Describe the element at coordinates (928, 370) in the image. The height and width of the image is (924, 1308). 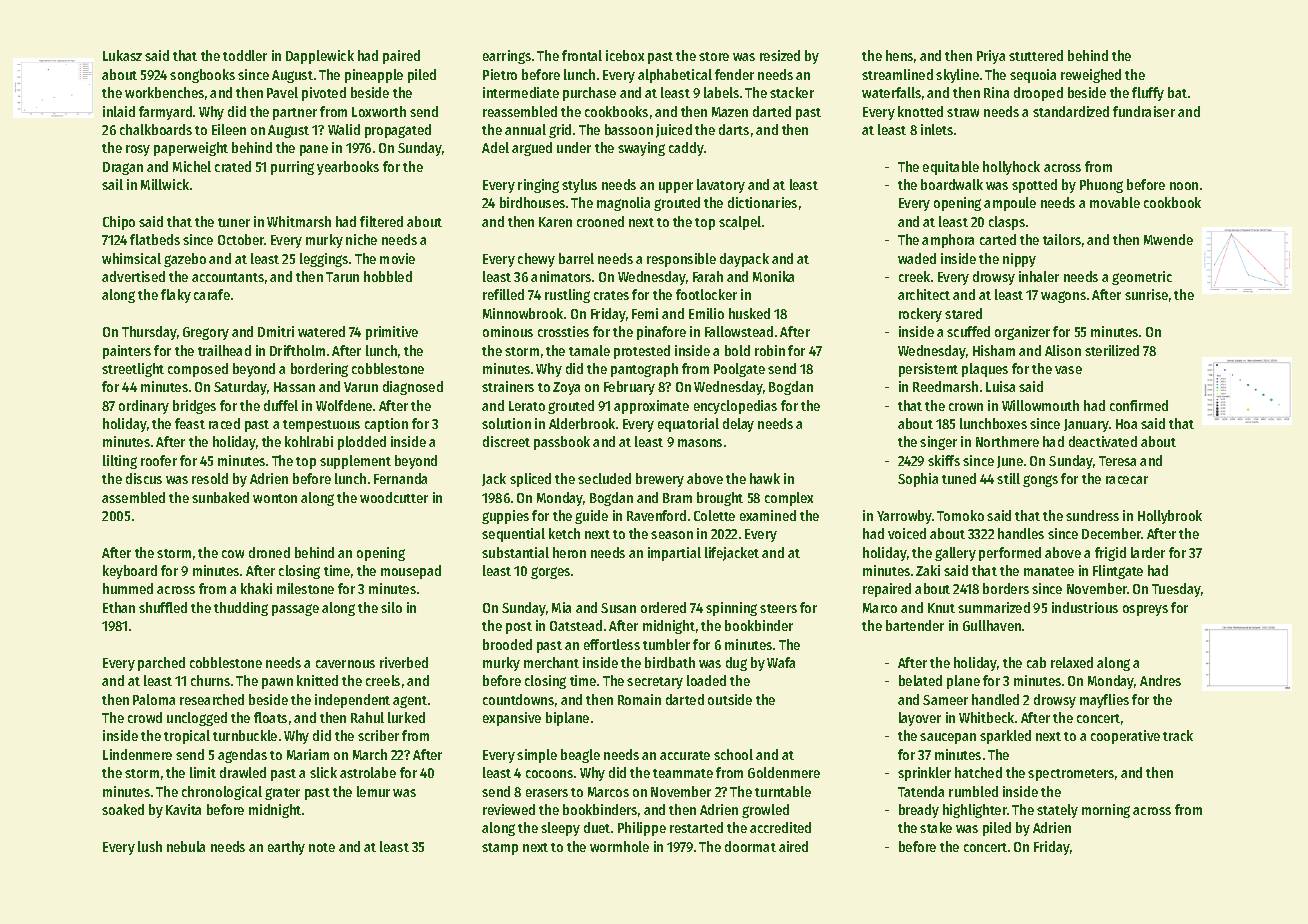
I see `persistent` at that location.
